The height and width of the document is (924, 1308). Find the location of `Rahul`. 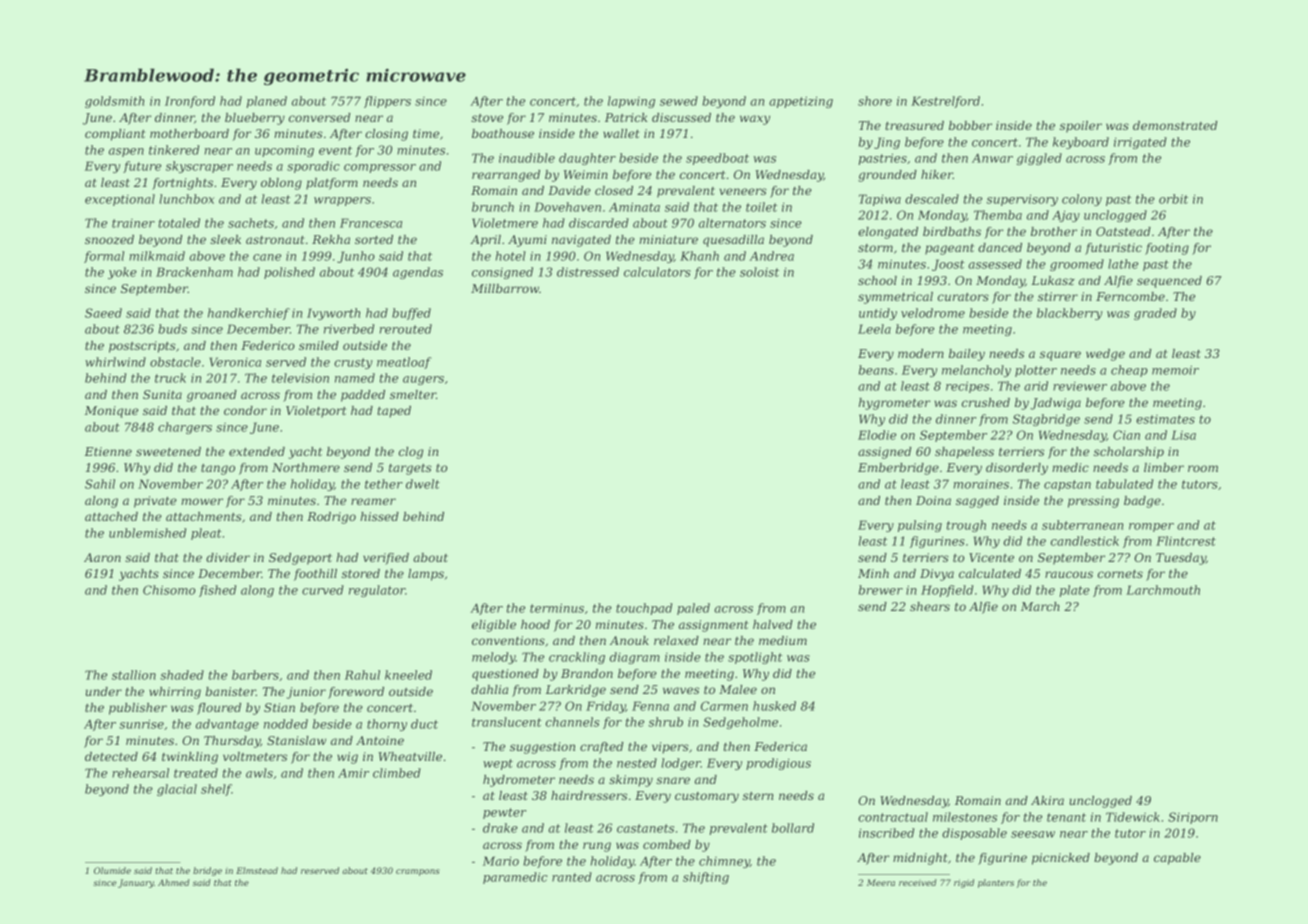

Rahul is located at coordinates (362, 675).
